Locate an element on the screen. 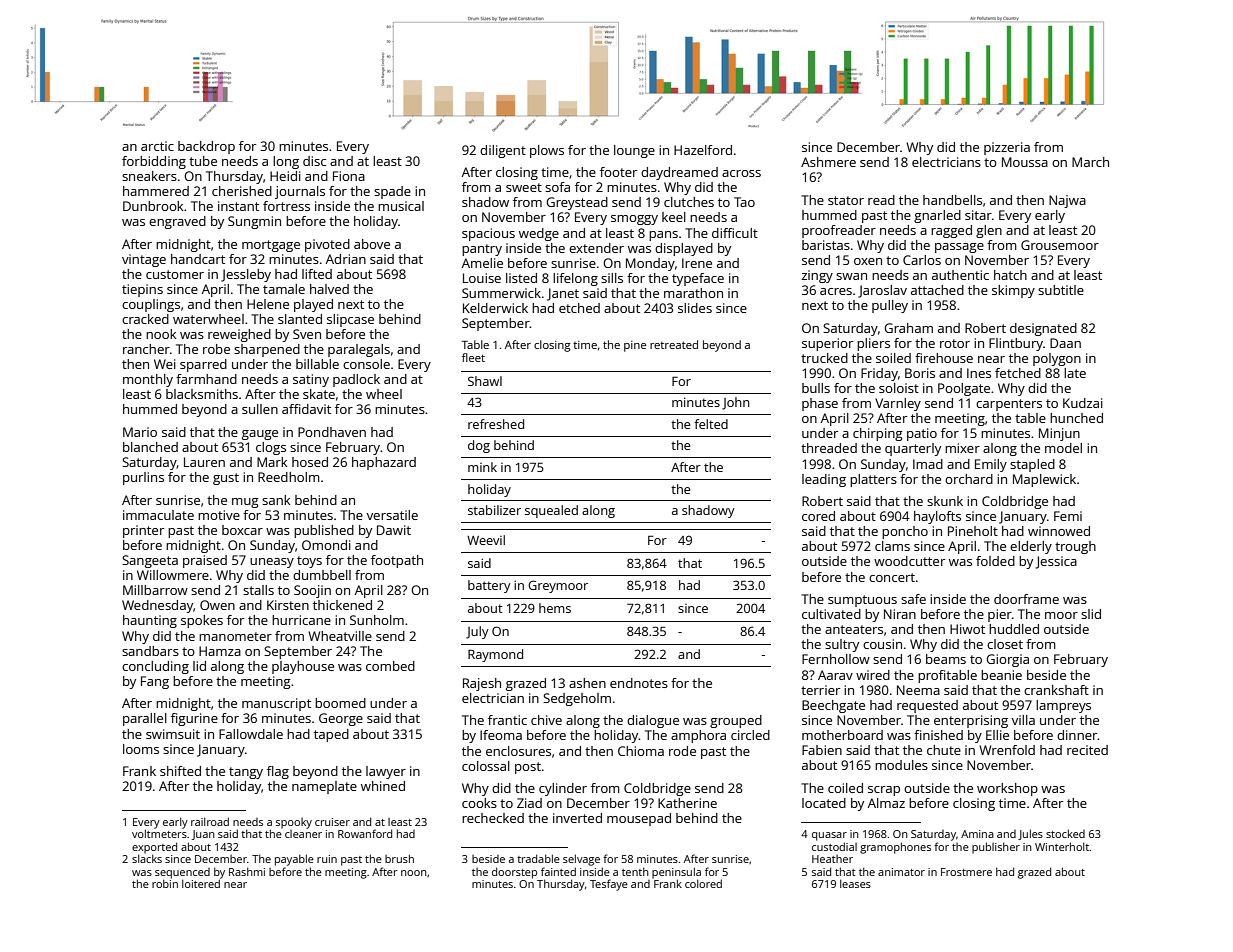  Hiwot is located at coordinates (967, 629).
